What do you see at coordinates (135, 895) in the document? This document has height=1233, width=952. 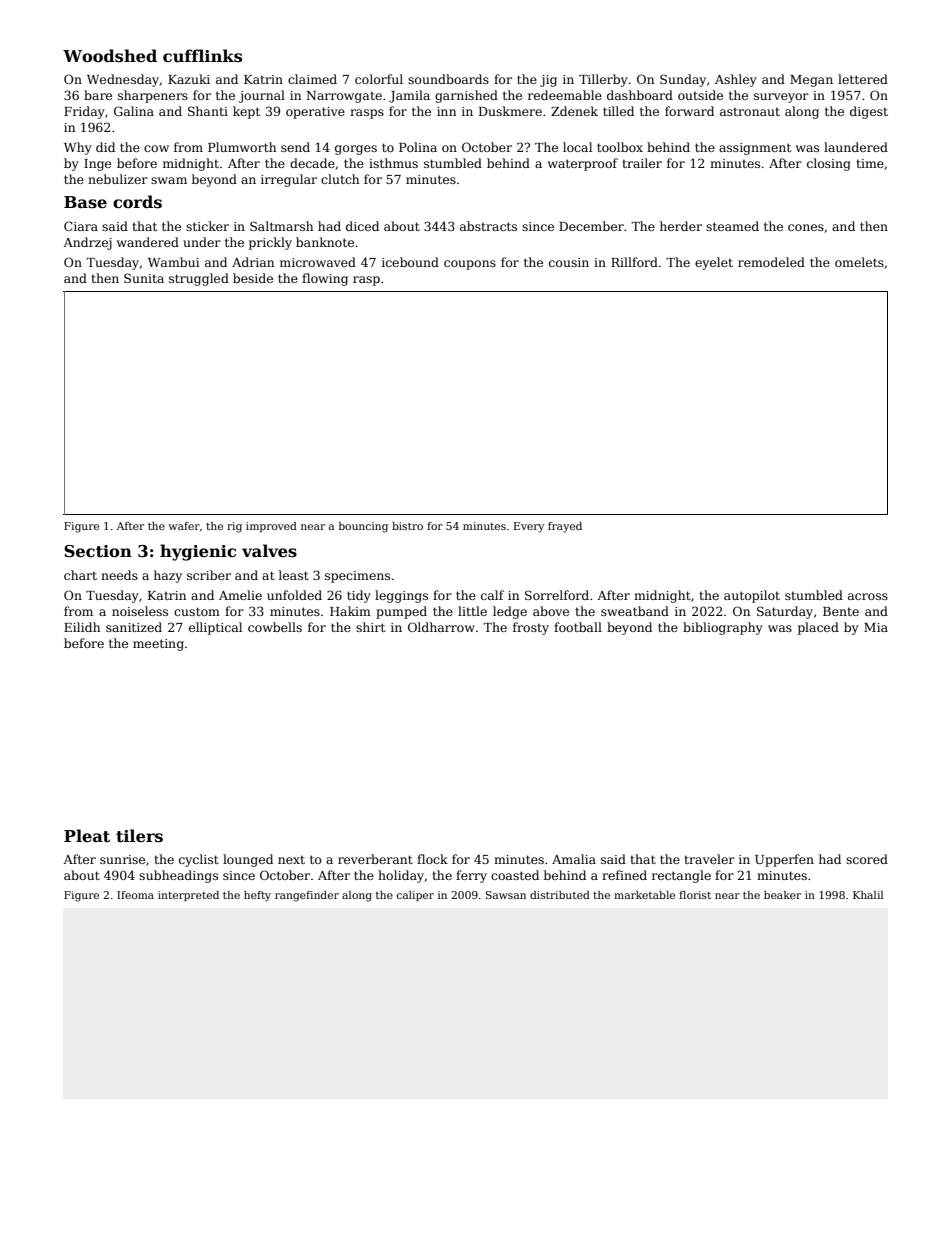 I see `Ifeoma` at bounding box center [135, 895].
